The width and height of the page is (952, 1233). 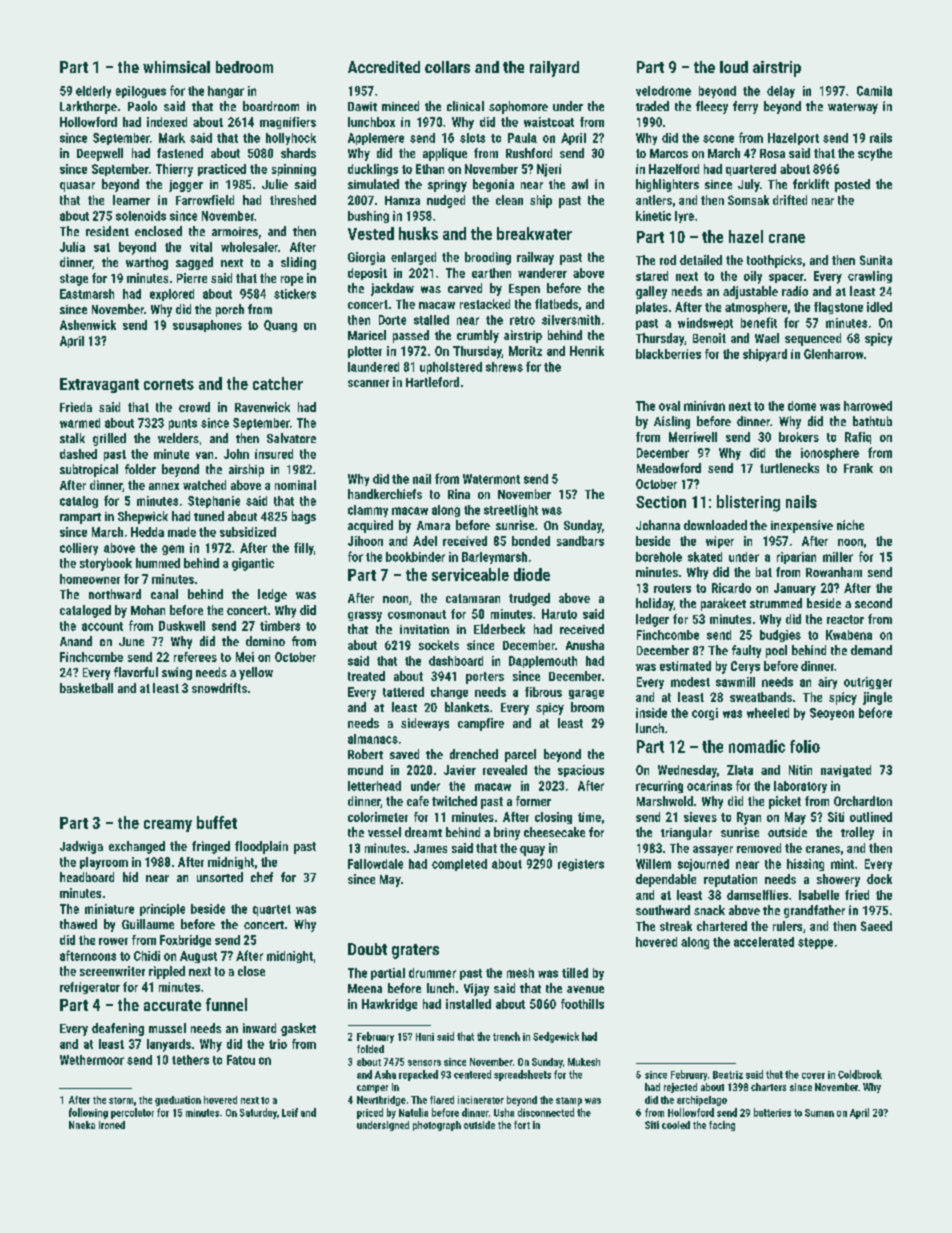 What do you see at coordinates (207, 326) in the page?
I see `sousaphones` at bounding box center [207, 326].
